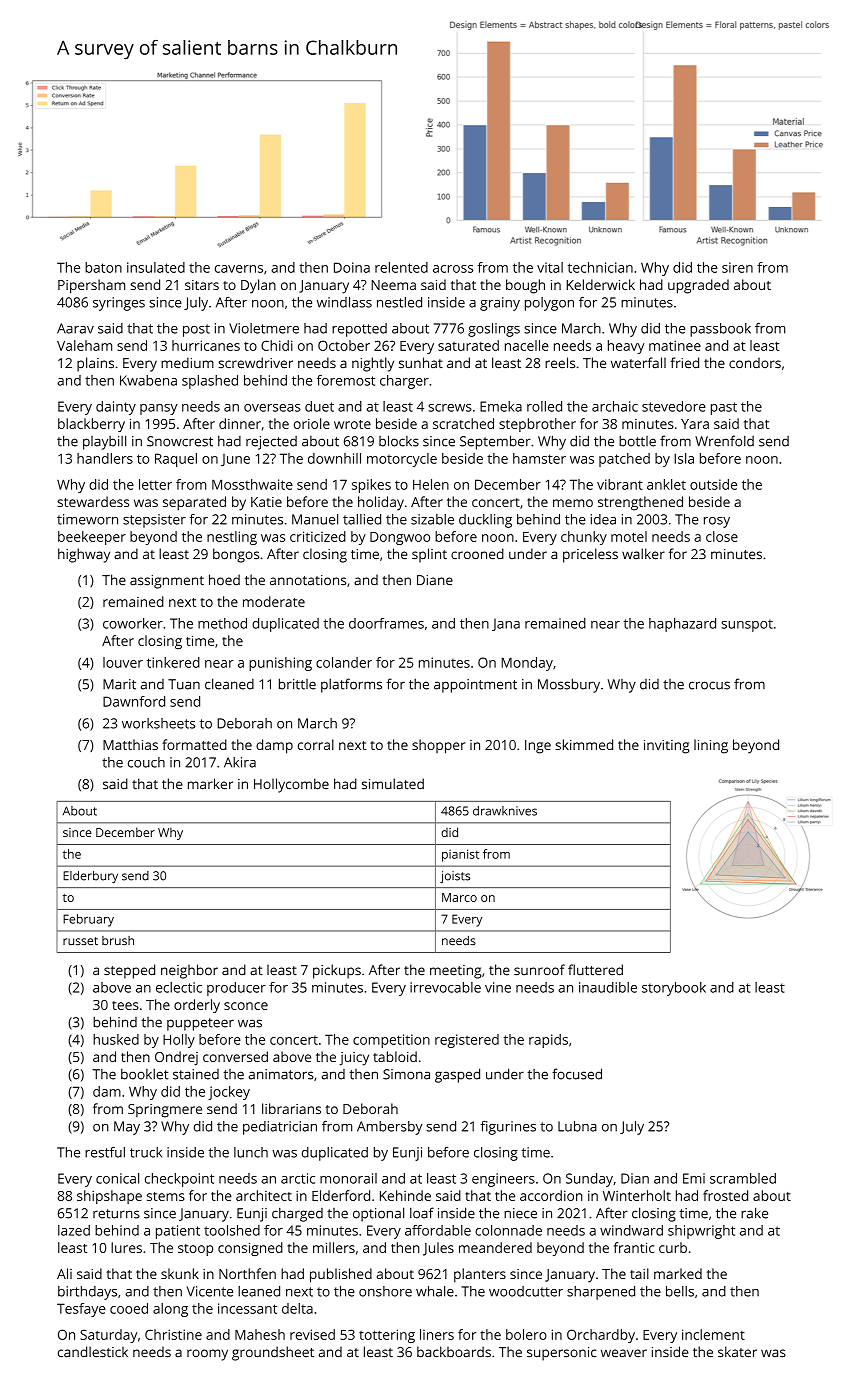  I want to click on storybook, so click(674, 989).
